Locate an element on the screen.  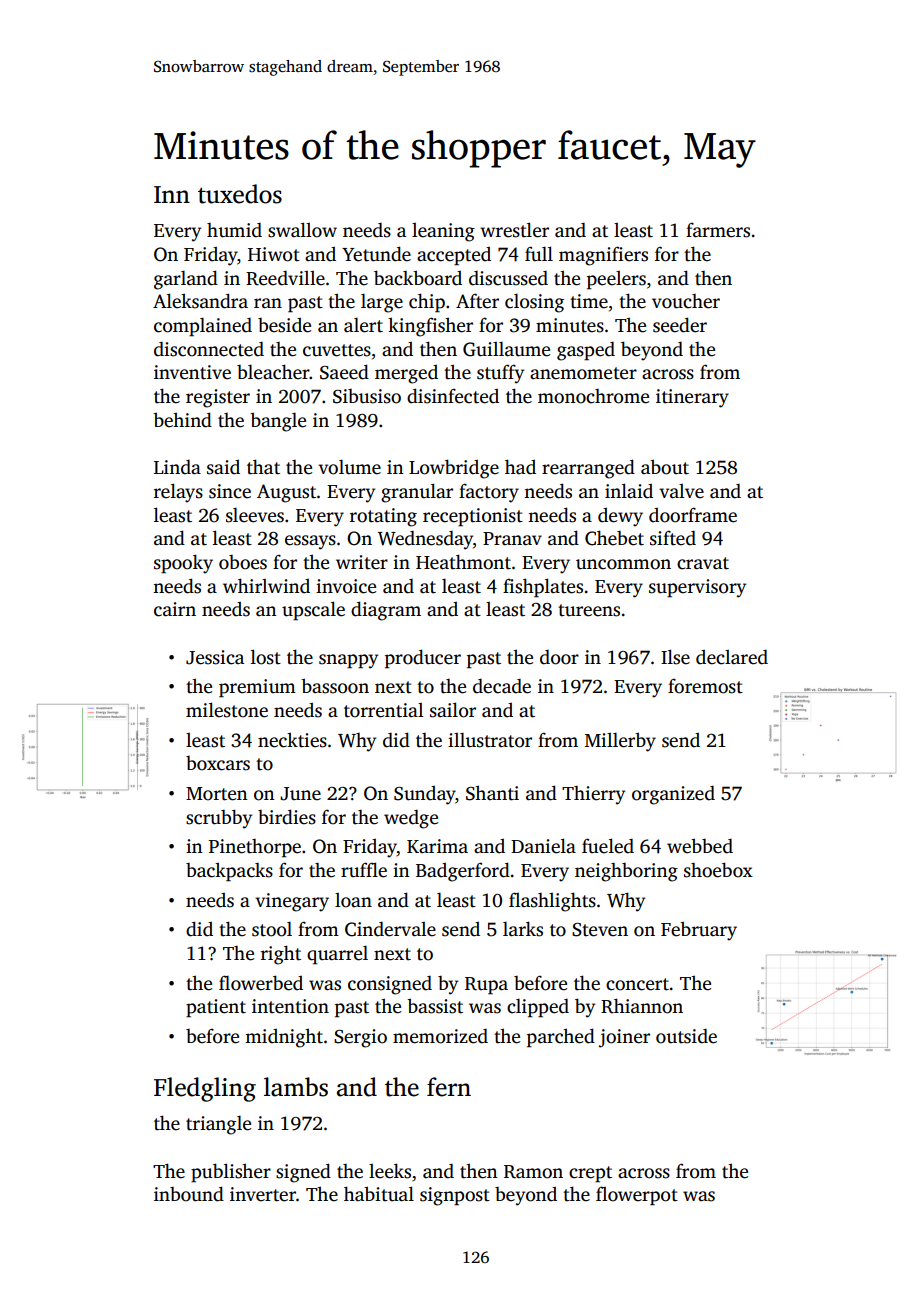
premium is located at coordinates (257, 688).
